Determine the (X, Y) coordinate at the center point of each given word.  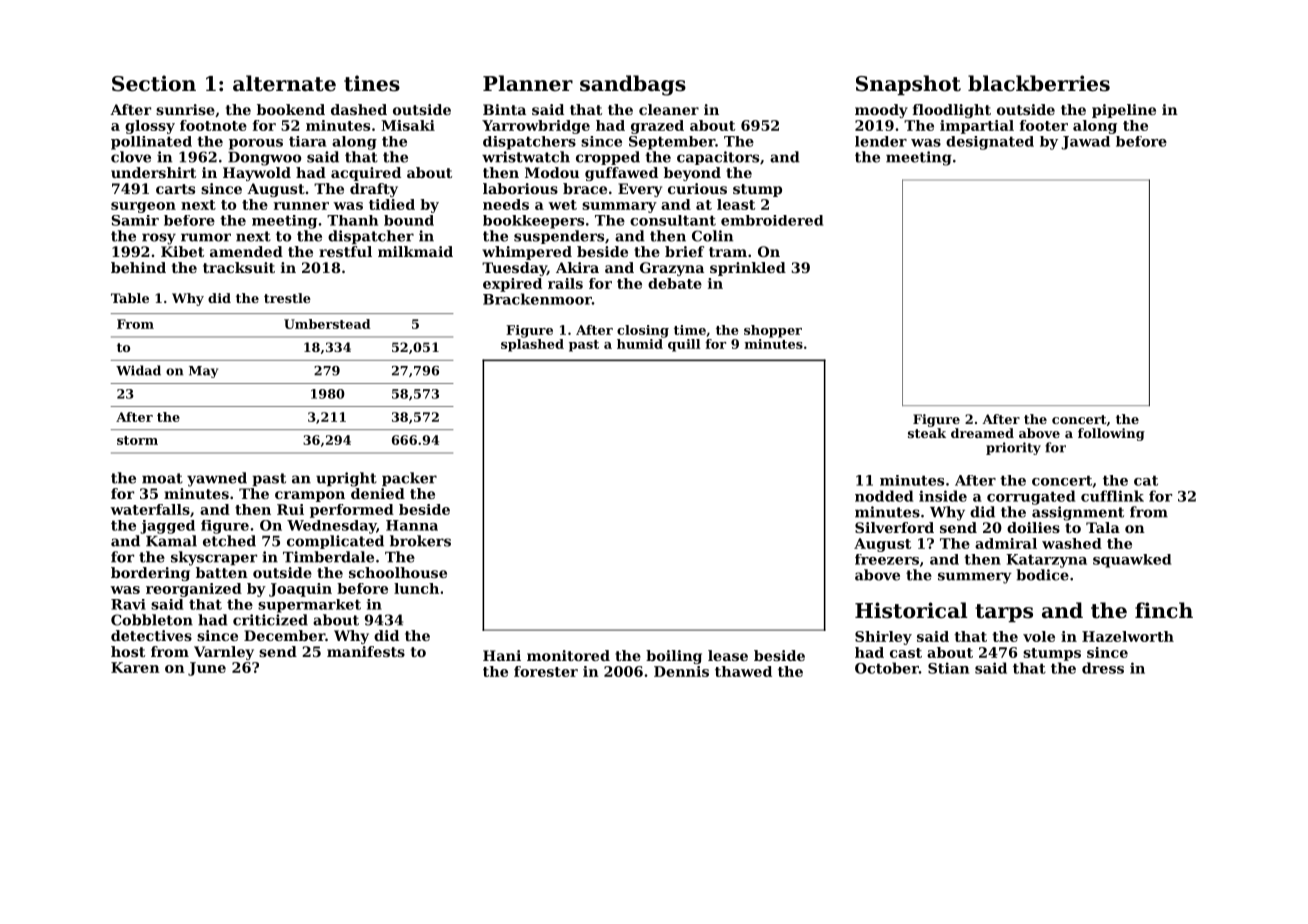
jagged (167, 527)
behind (138, 267)
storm (137, 440)
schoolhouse (398, 572)
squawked (1132, 561)
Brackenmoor (537, 299)
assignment (1078, 513)
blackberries (1039, 83)
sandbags (633, 85)
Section (154, 83)
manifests (366, 651)
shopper (773, 331)
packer (409, 479)
